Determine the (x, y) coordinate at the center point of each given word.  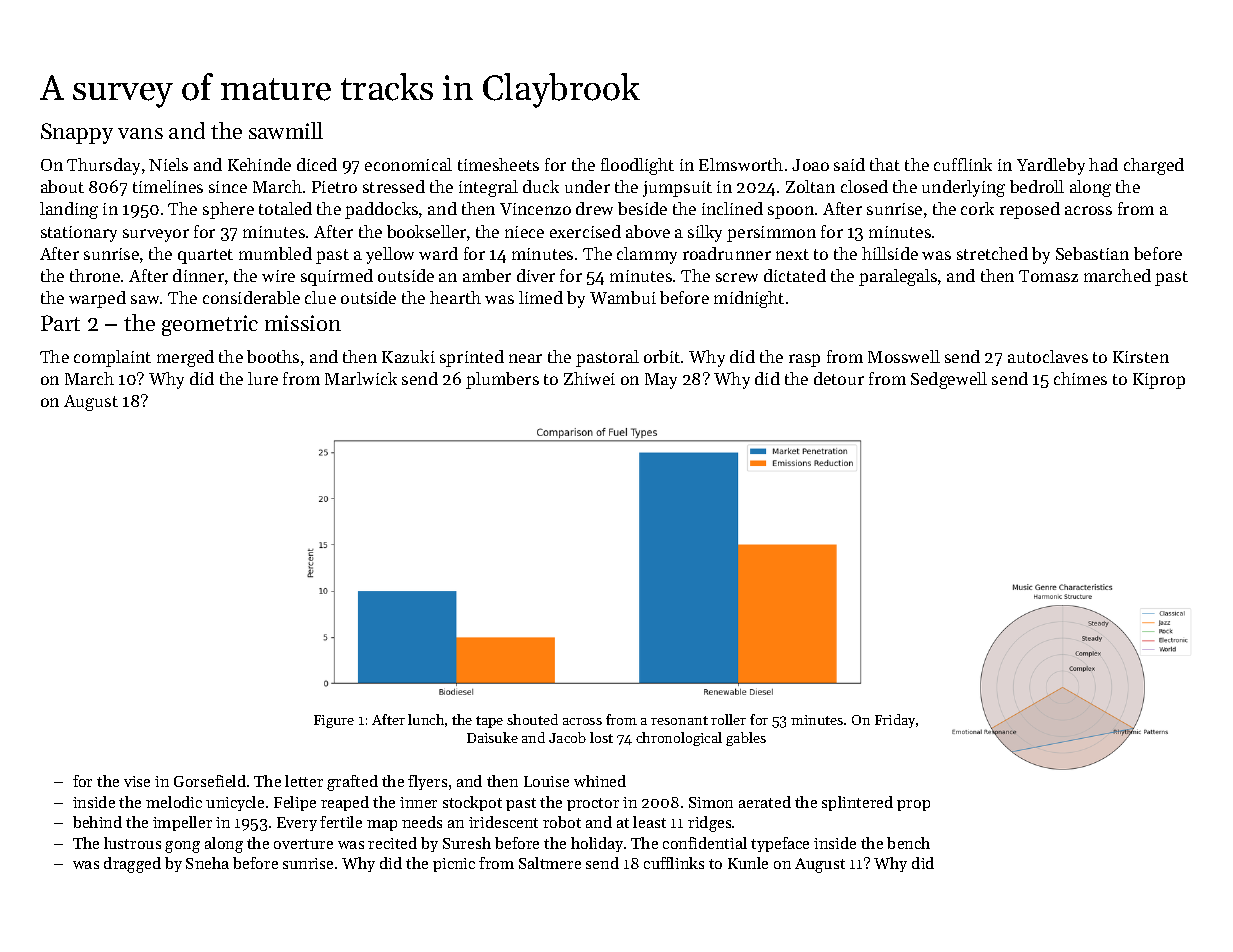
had (1103, 164)
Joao (810, 165)
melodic (174, 802)
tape (489, 722)
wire (278, 276)
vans (140, 133)
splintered (857, 803)
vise (137, 781)
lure (263, 378)
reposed (1030, 210)
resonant (679, 720)
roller (728, 719)
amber (487, 275)
